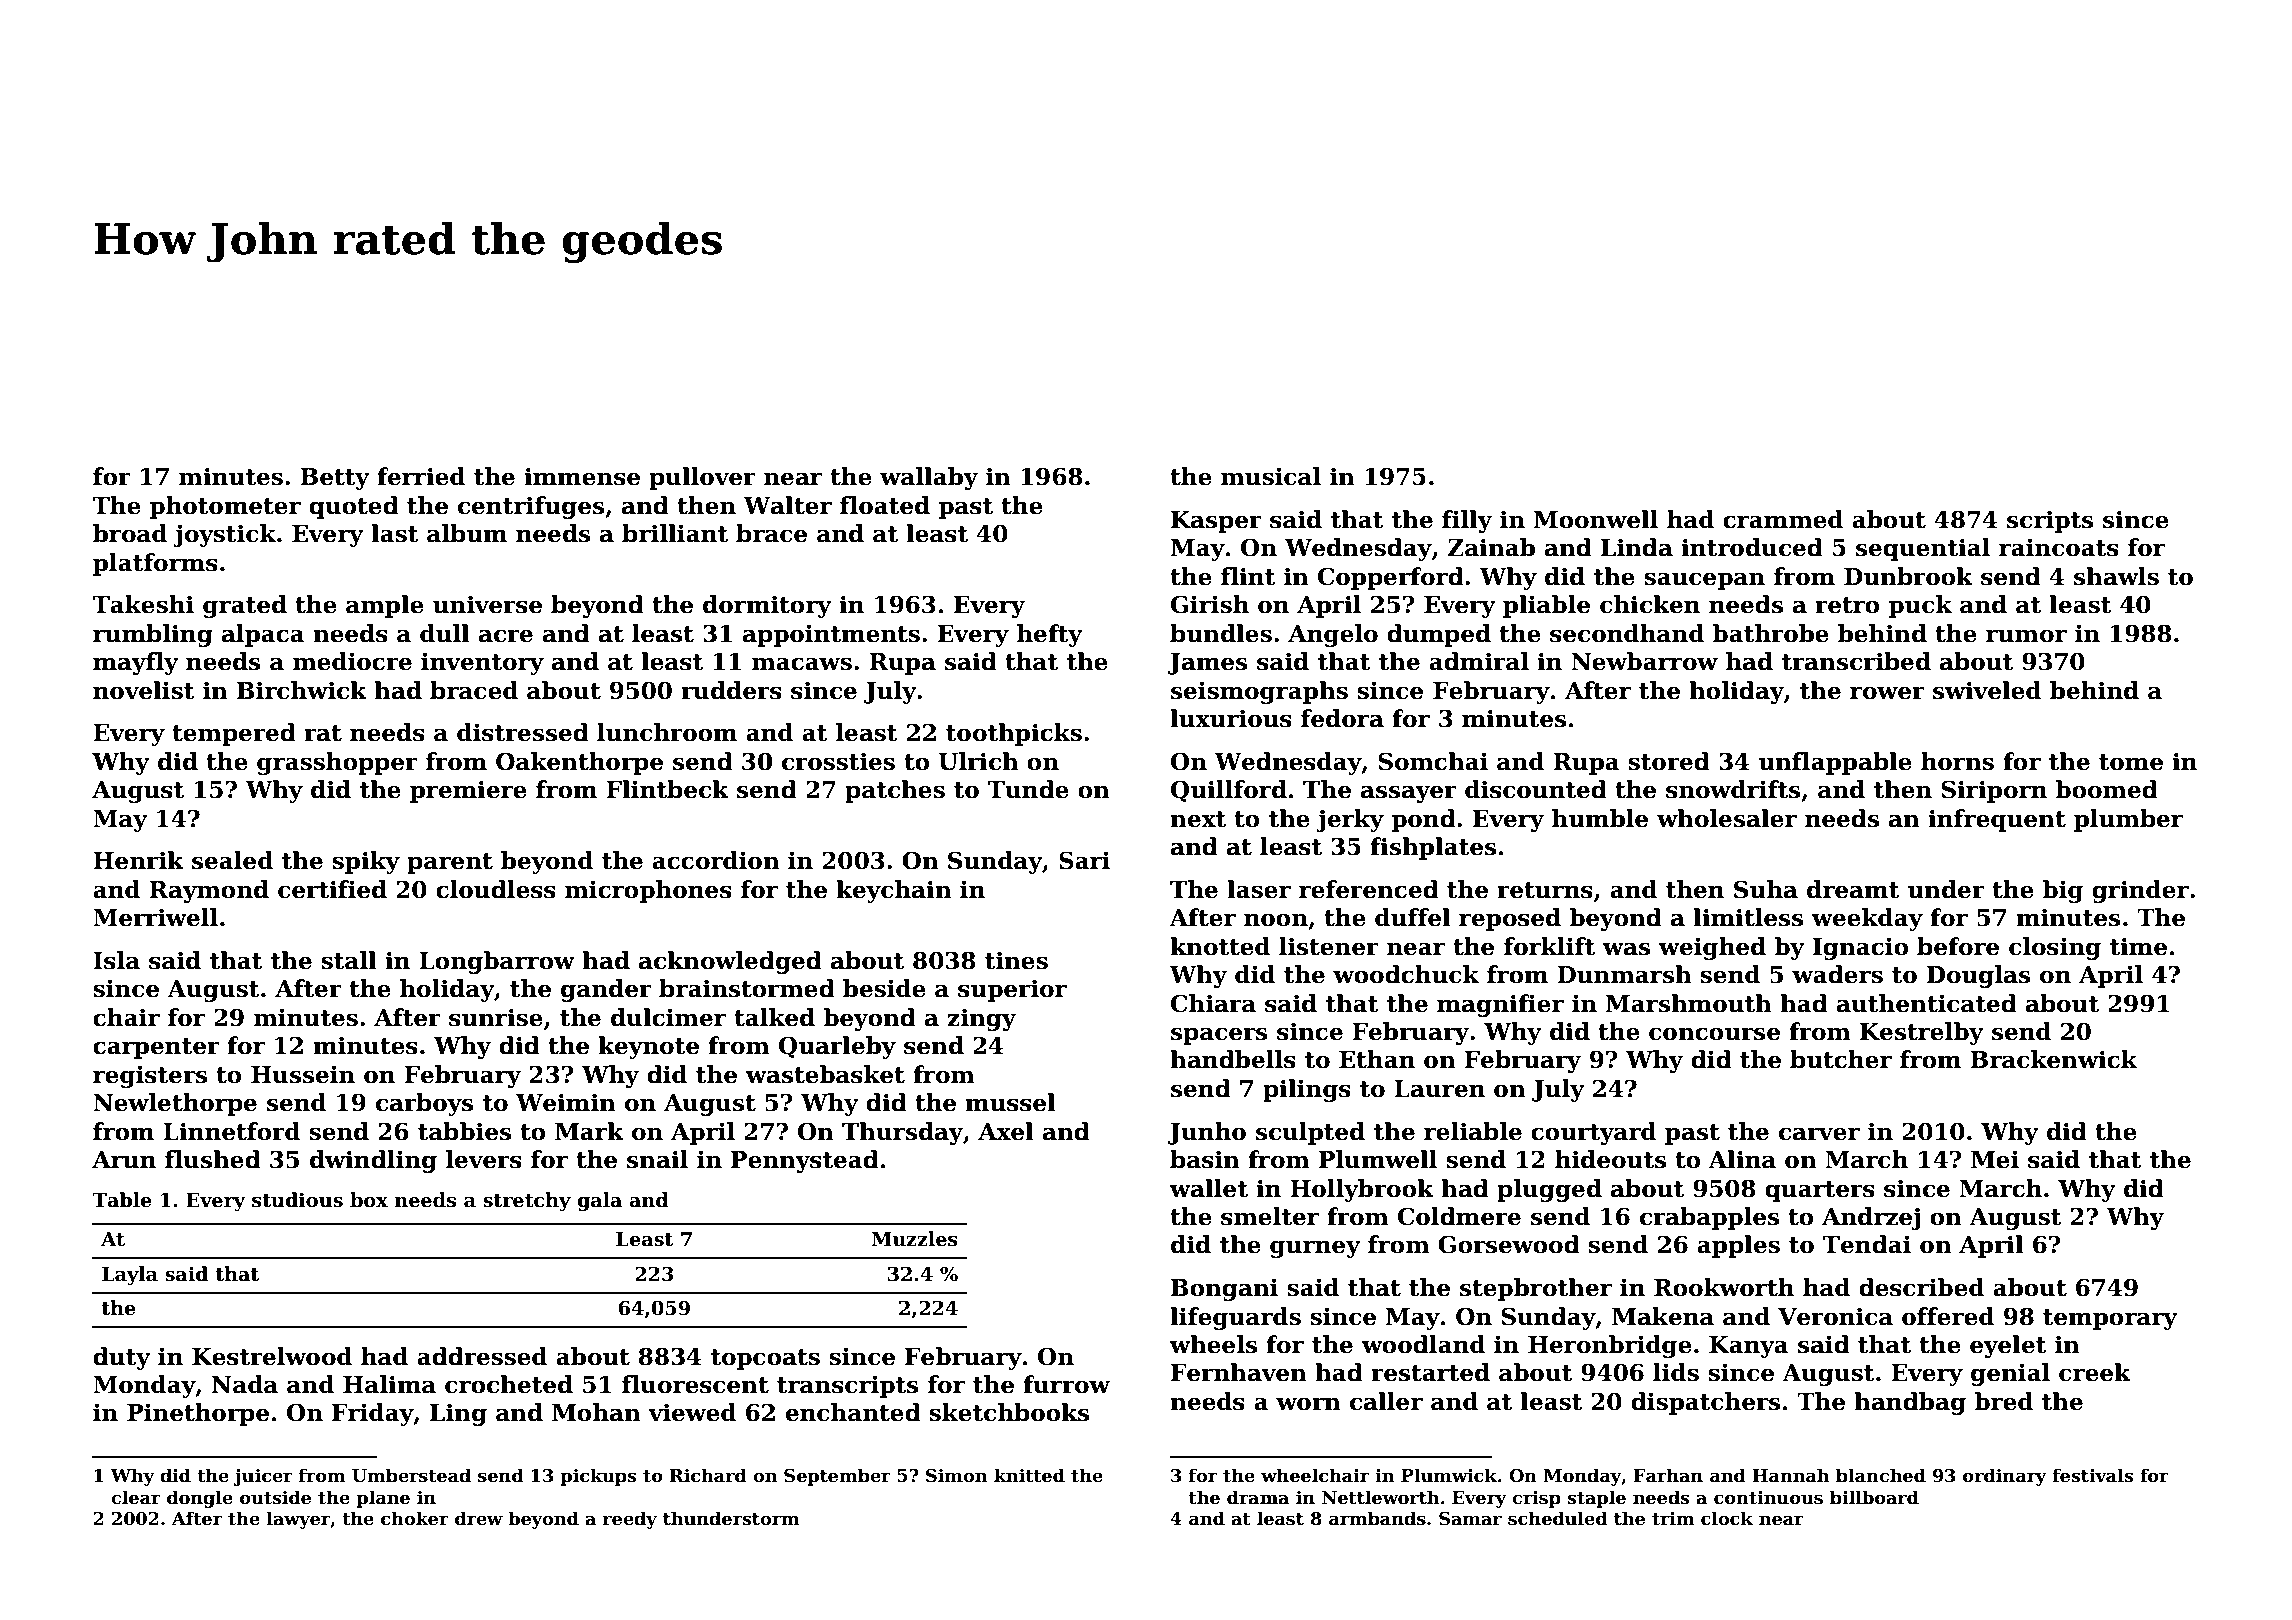 This image has width=2292, height=1620. What do you see at coordinates (1224, 1289) in the image?
I see `Bongani` at bounding box center [1224, 1289].
